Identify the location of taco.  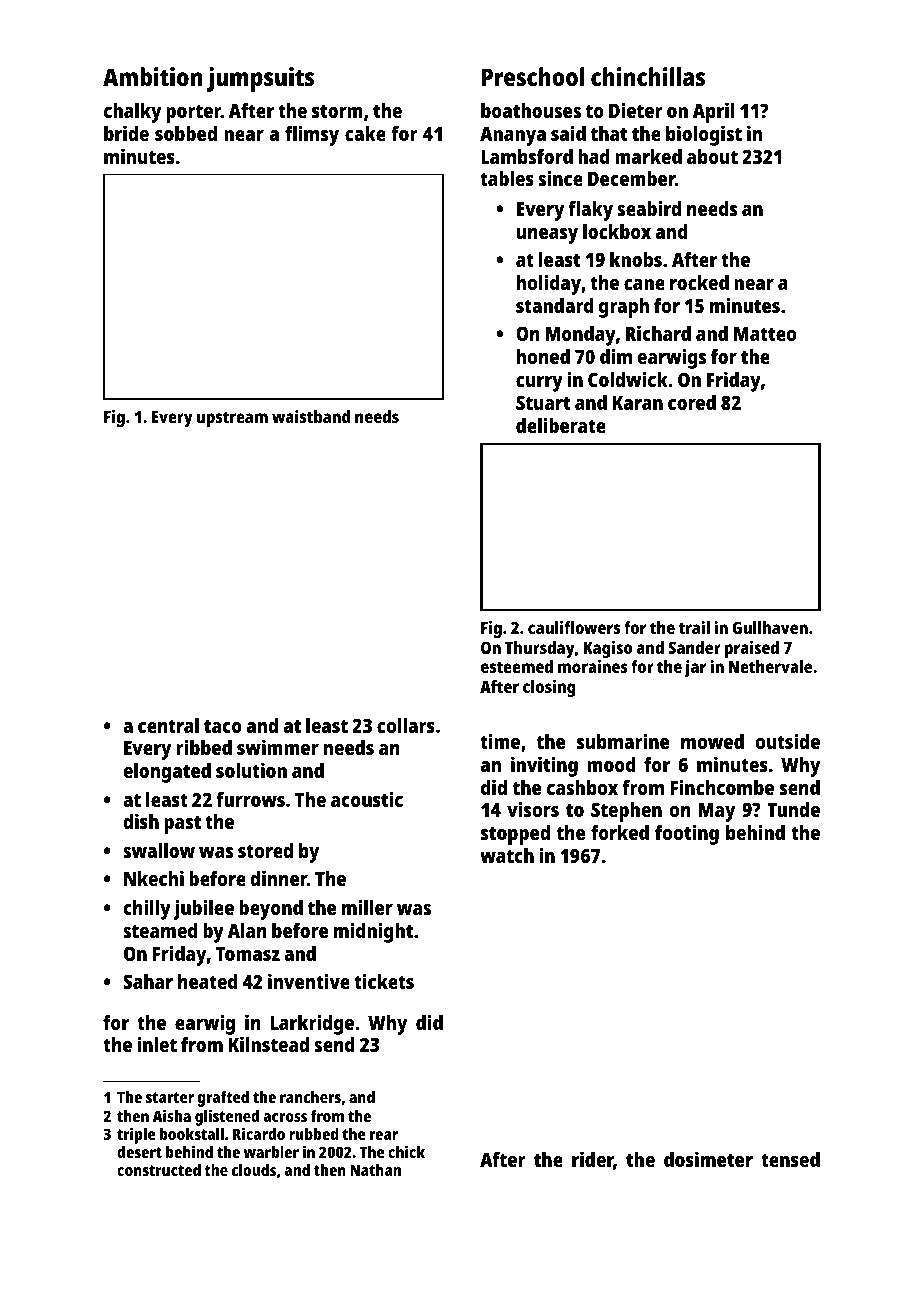
(223, 726).
